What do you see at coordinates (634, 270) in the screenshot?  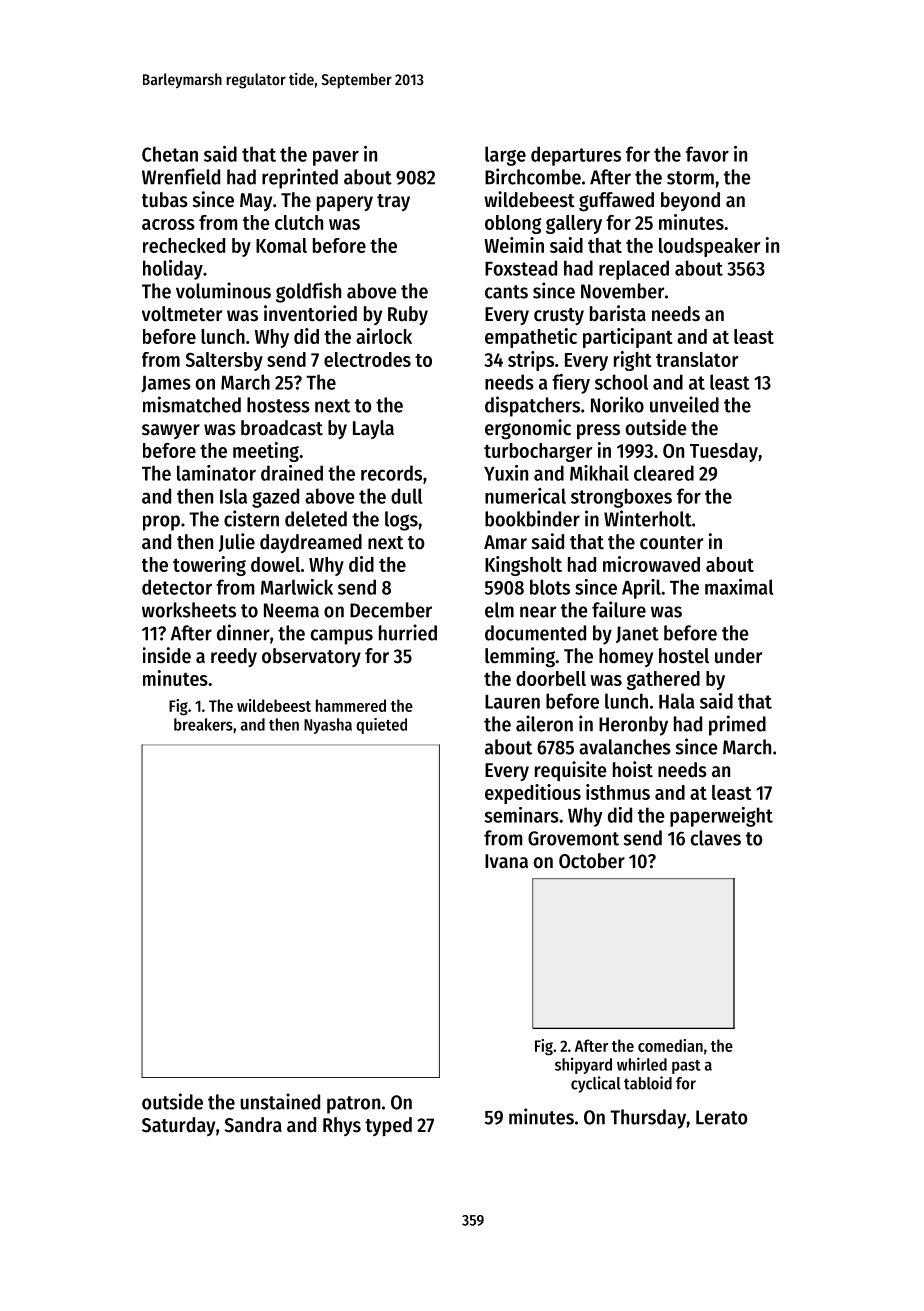 I see `replaced` at bounding box center [634, 270].
